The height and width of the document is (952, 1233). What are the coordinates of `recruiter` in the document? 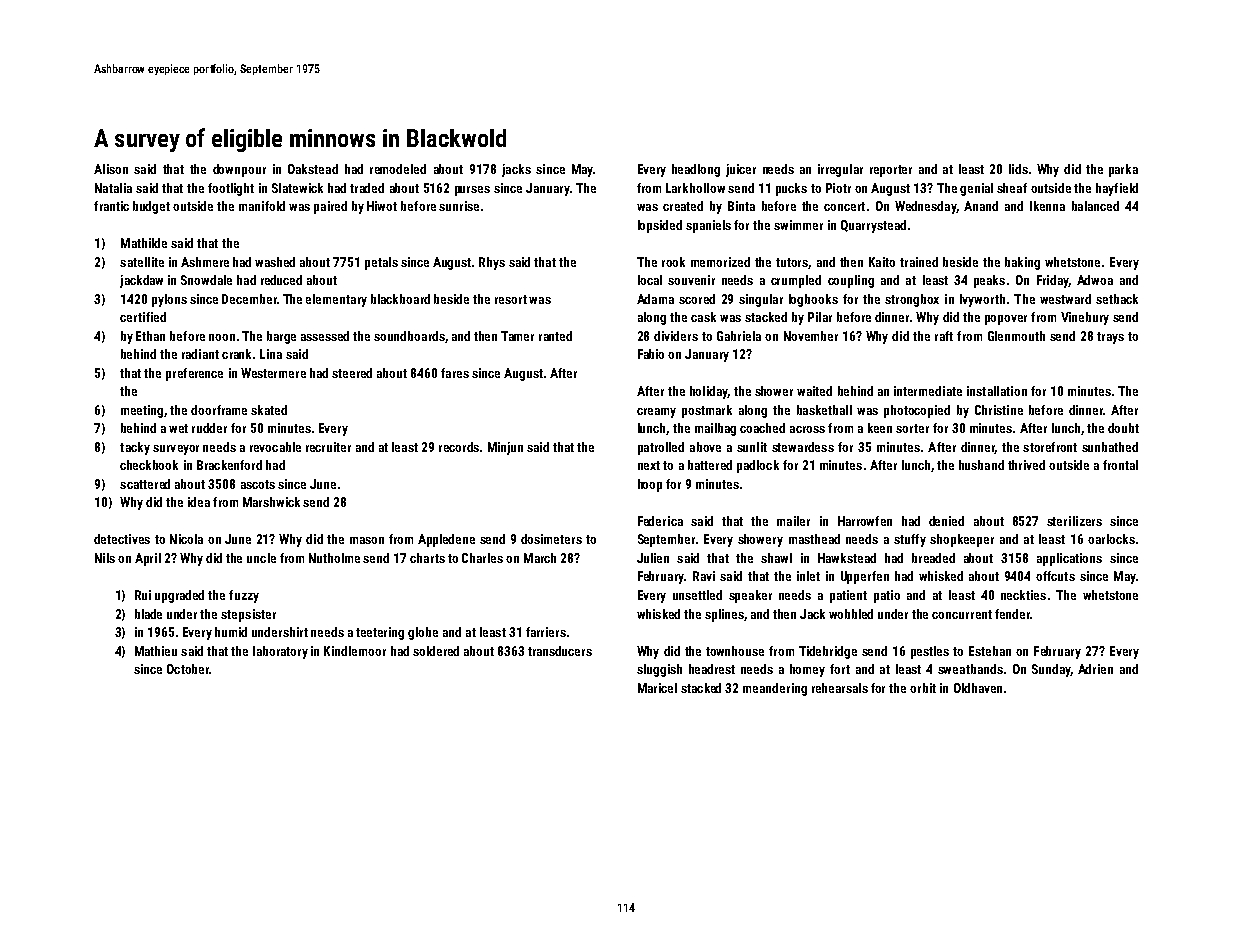 It's located at (328, 447).
